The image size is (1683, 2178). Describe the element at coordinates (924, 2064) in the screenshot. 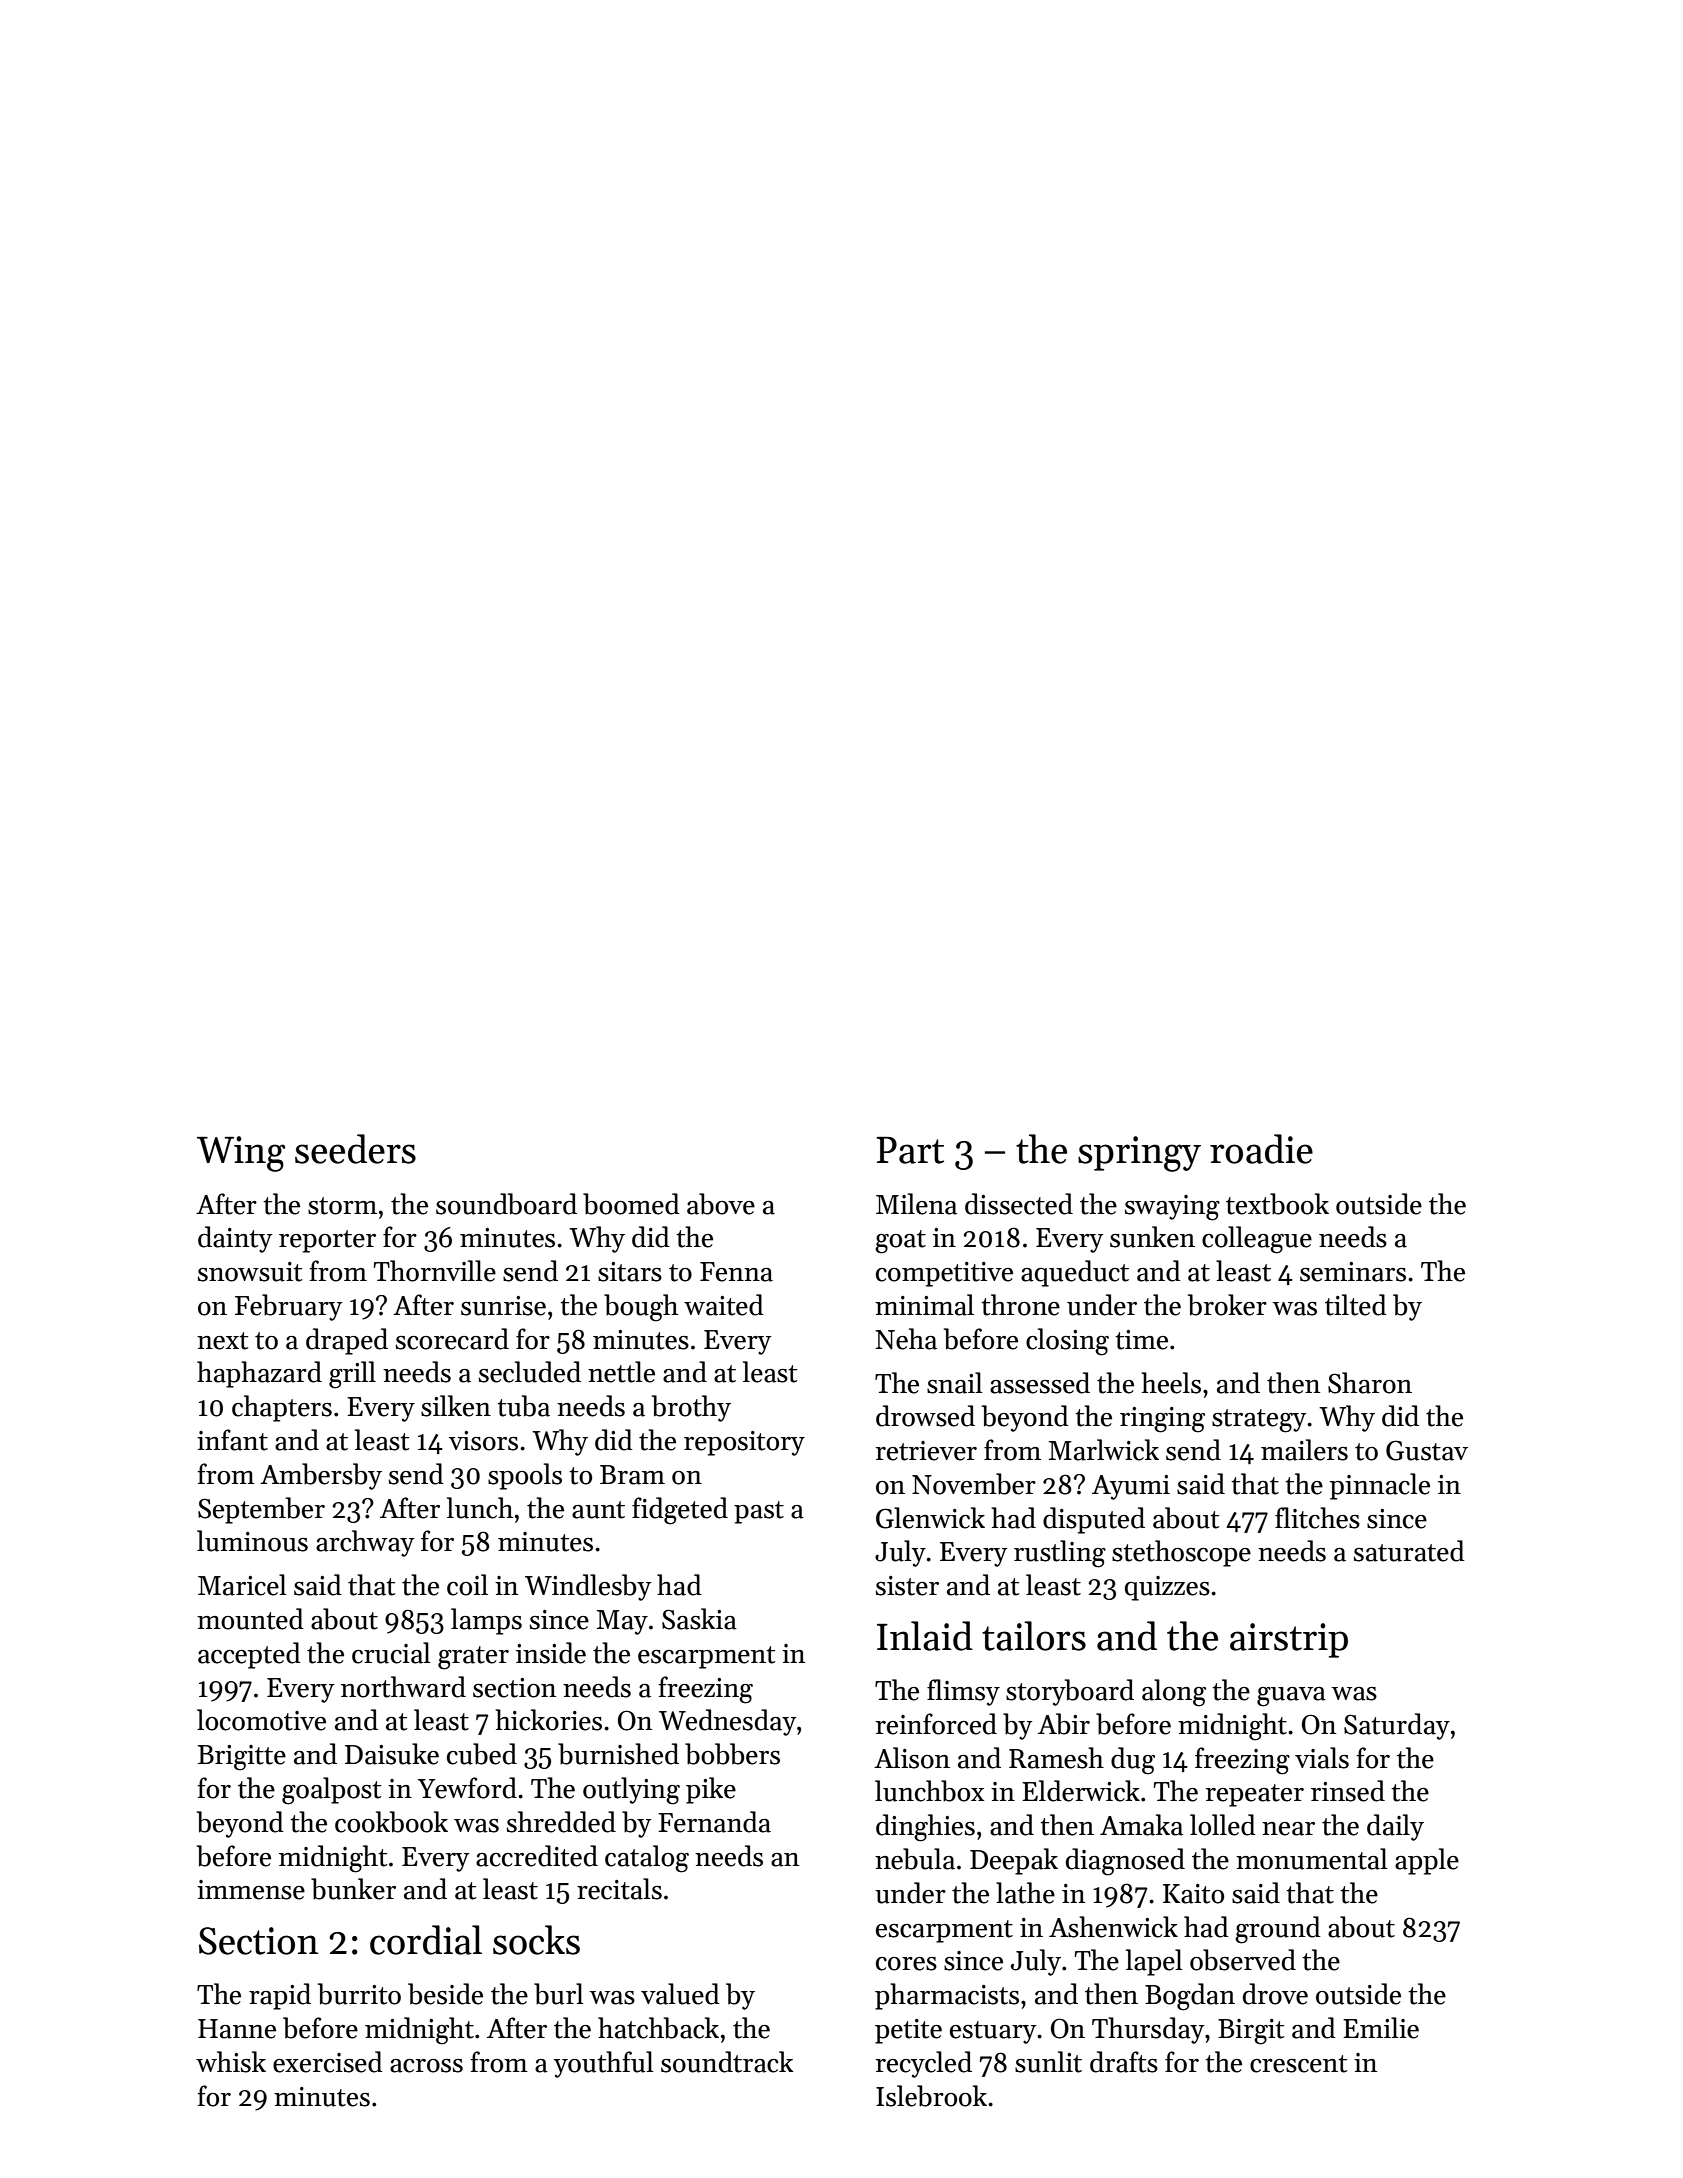

I see `recycled` at that location.
